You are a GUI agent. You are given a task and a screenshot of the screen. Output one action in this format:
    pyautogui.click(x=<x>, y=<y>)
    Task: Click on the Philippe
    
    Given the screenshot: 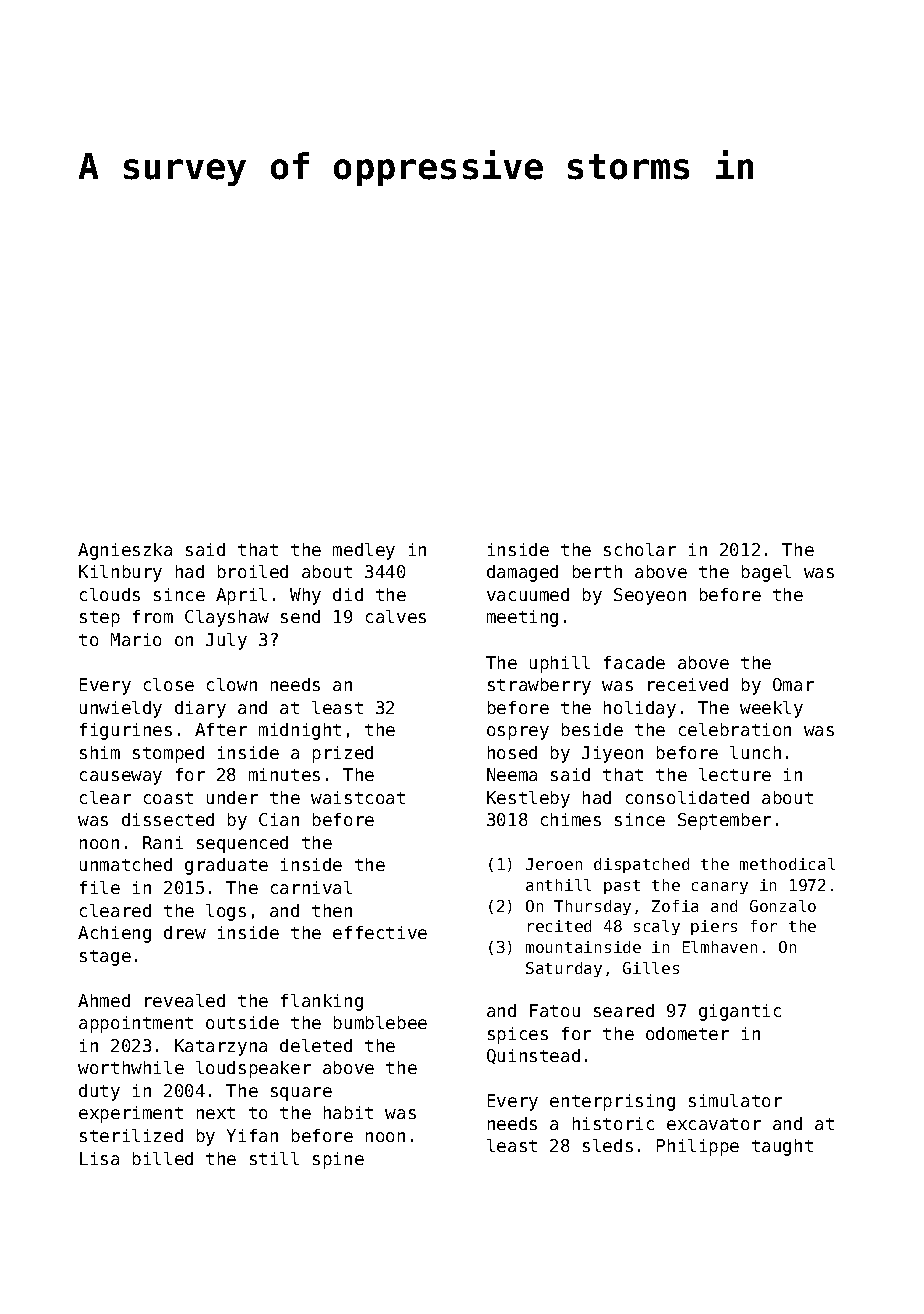 What is the action you would take?
    pyautogui.click(x=698, y=1147)
